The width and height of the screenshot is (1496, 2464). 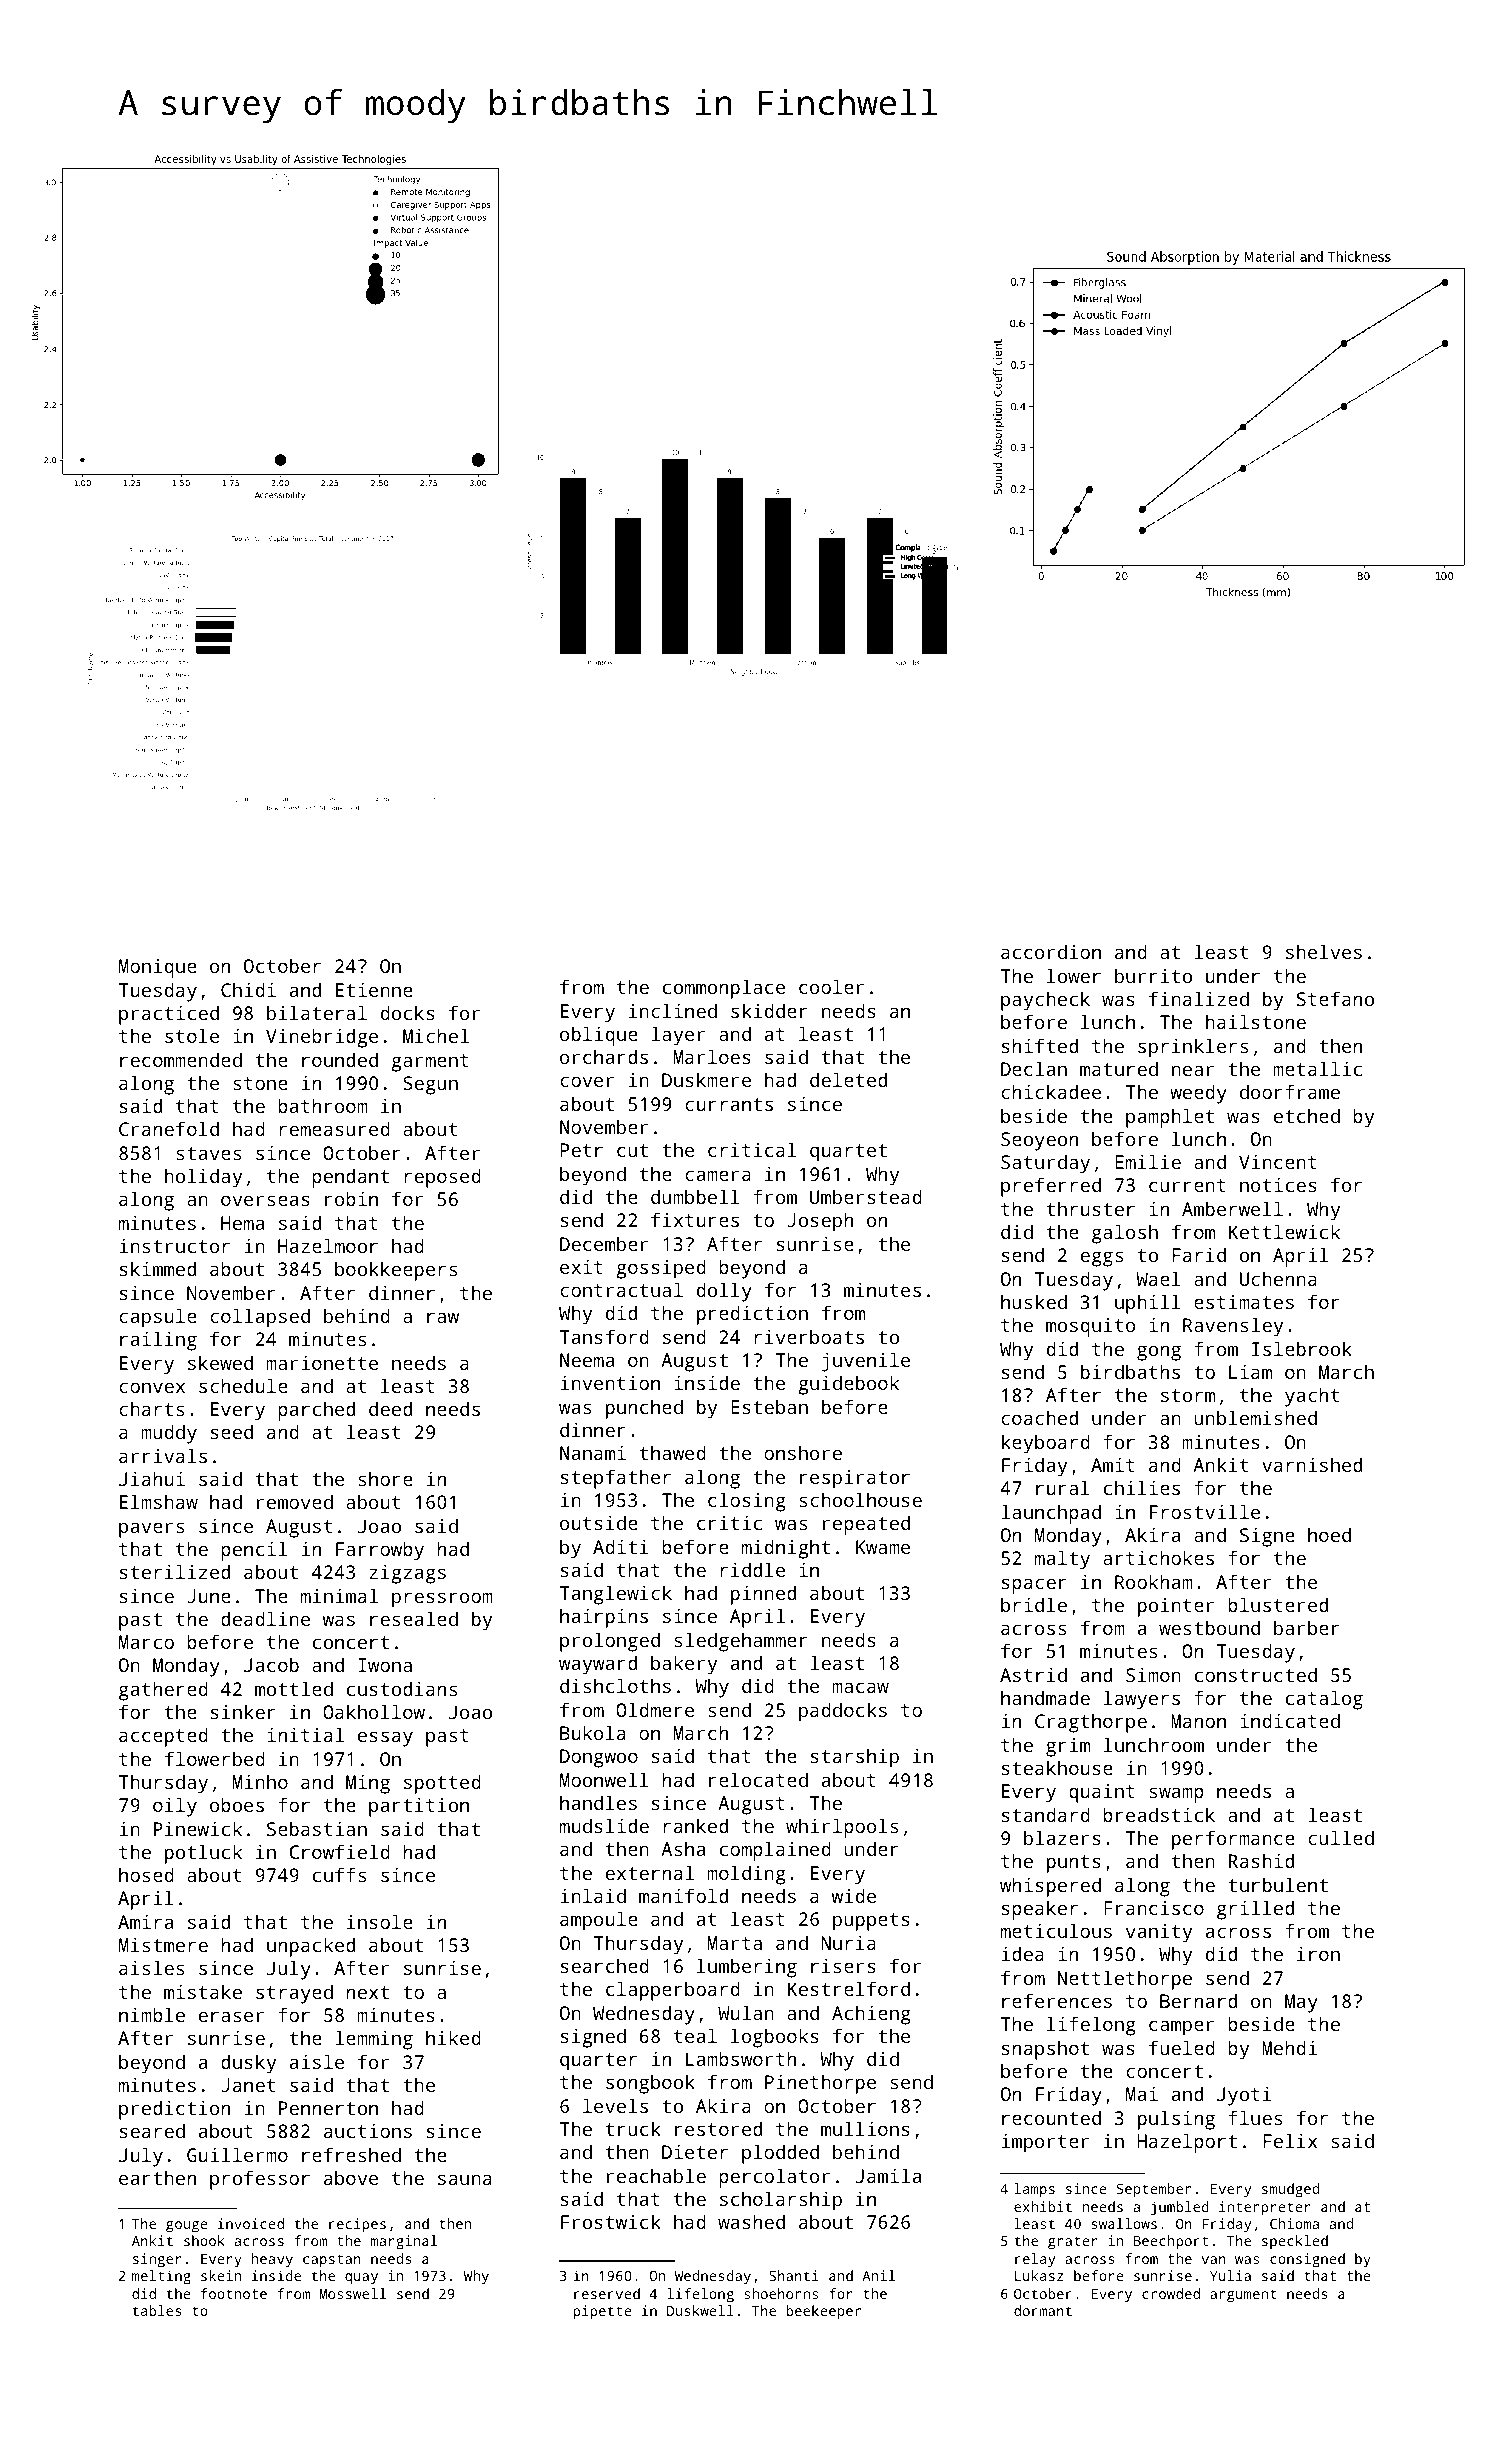 What do you see at coordinates (888, 2175) in the screenshot?
I see `Jamila` at bounding box center [888, 2175].
